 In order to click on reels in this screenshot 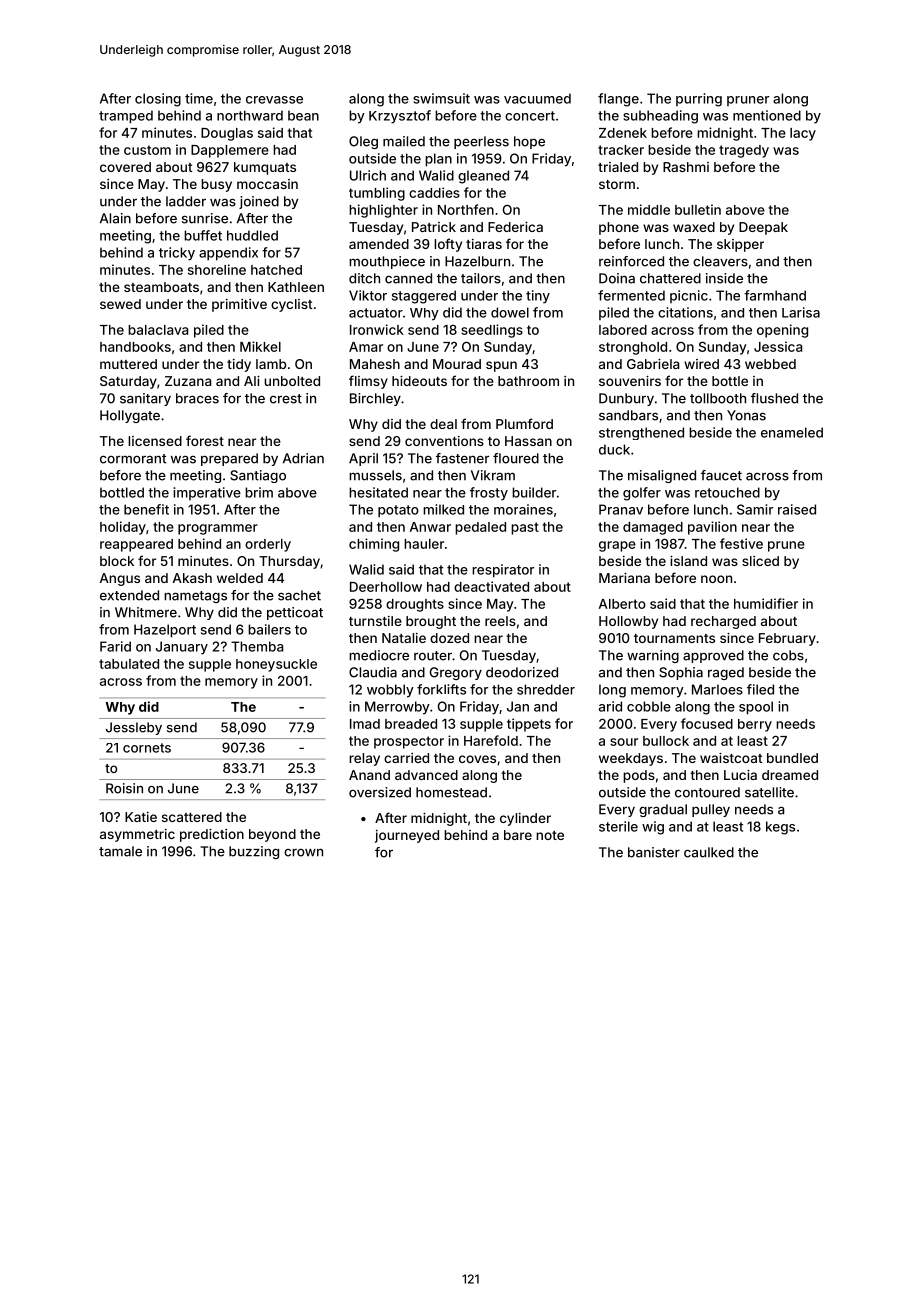, I will do `click(500, 621)`.
